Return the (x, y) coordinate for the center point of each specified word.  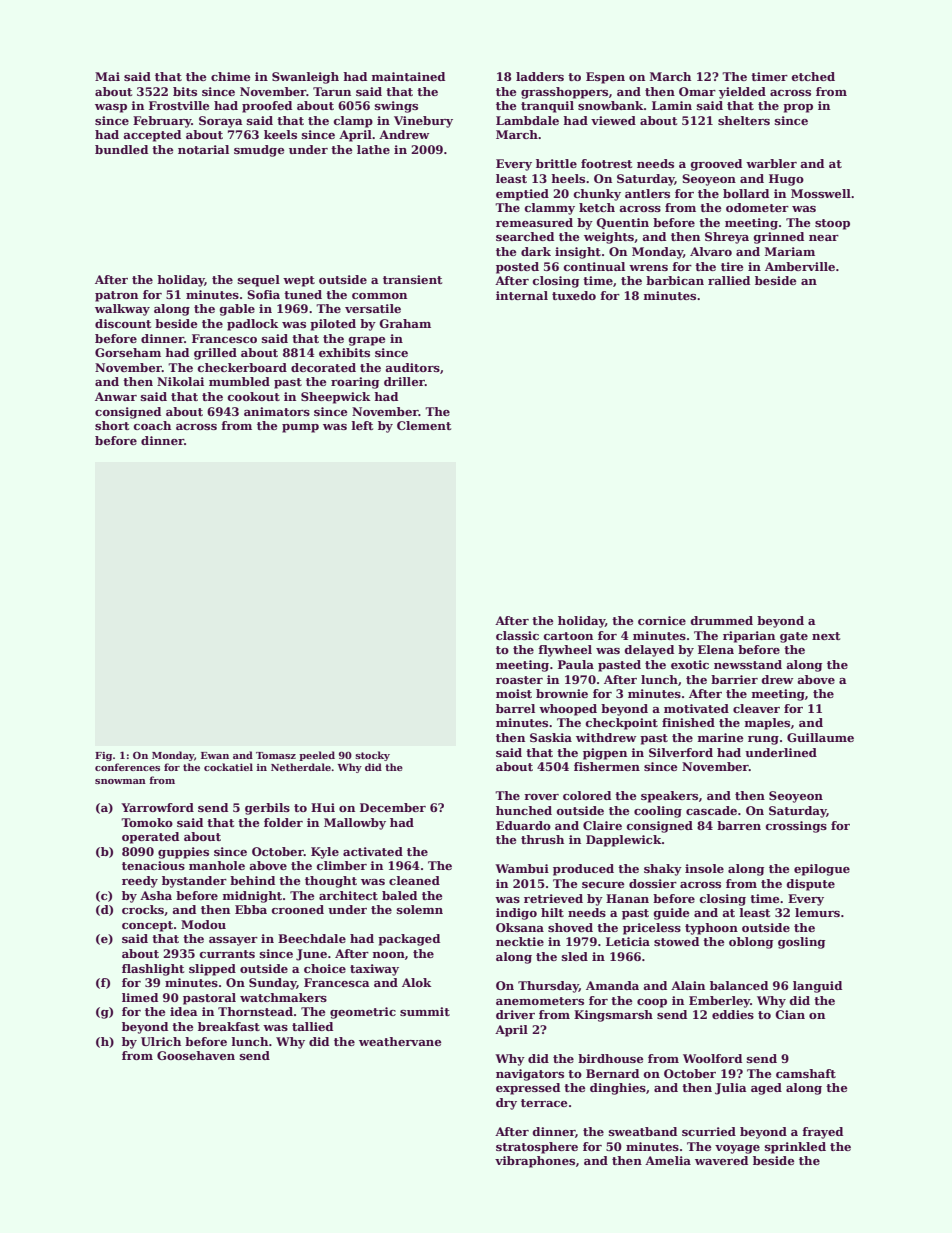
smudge (259, 151)
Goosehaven (196, 1055)
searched (525, 236)
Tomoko (147, 822)
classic (517, 635)
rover (541, 797)
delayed (649, 651)
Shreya (727, 238)
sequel (259, 281)
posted (517, 268)
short (112, 425)
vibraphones (535, 1162)
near (824, 238)
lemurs (817, 912)
